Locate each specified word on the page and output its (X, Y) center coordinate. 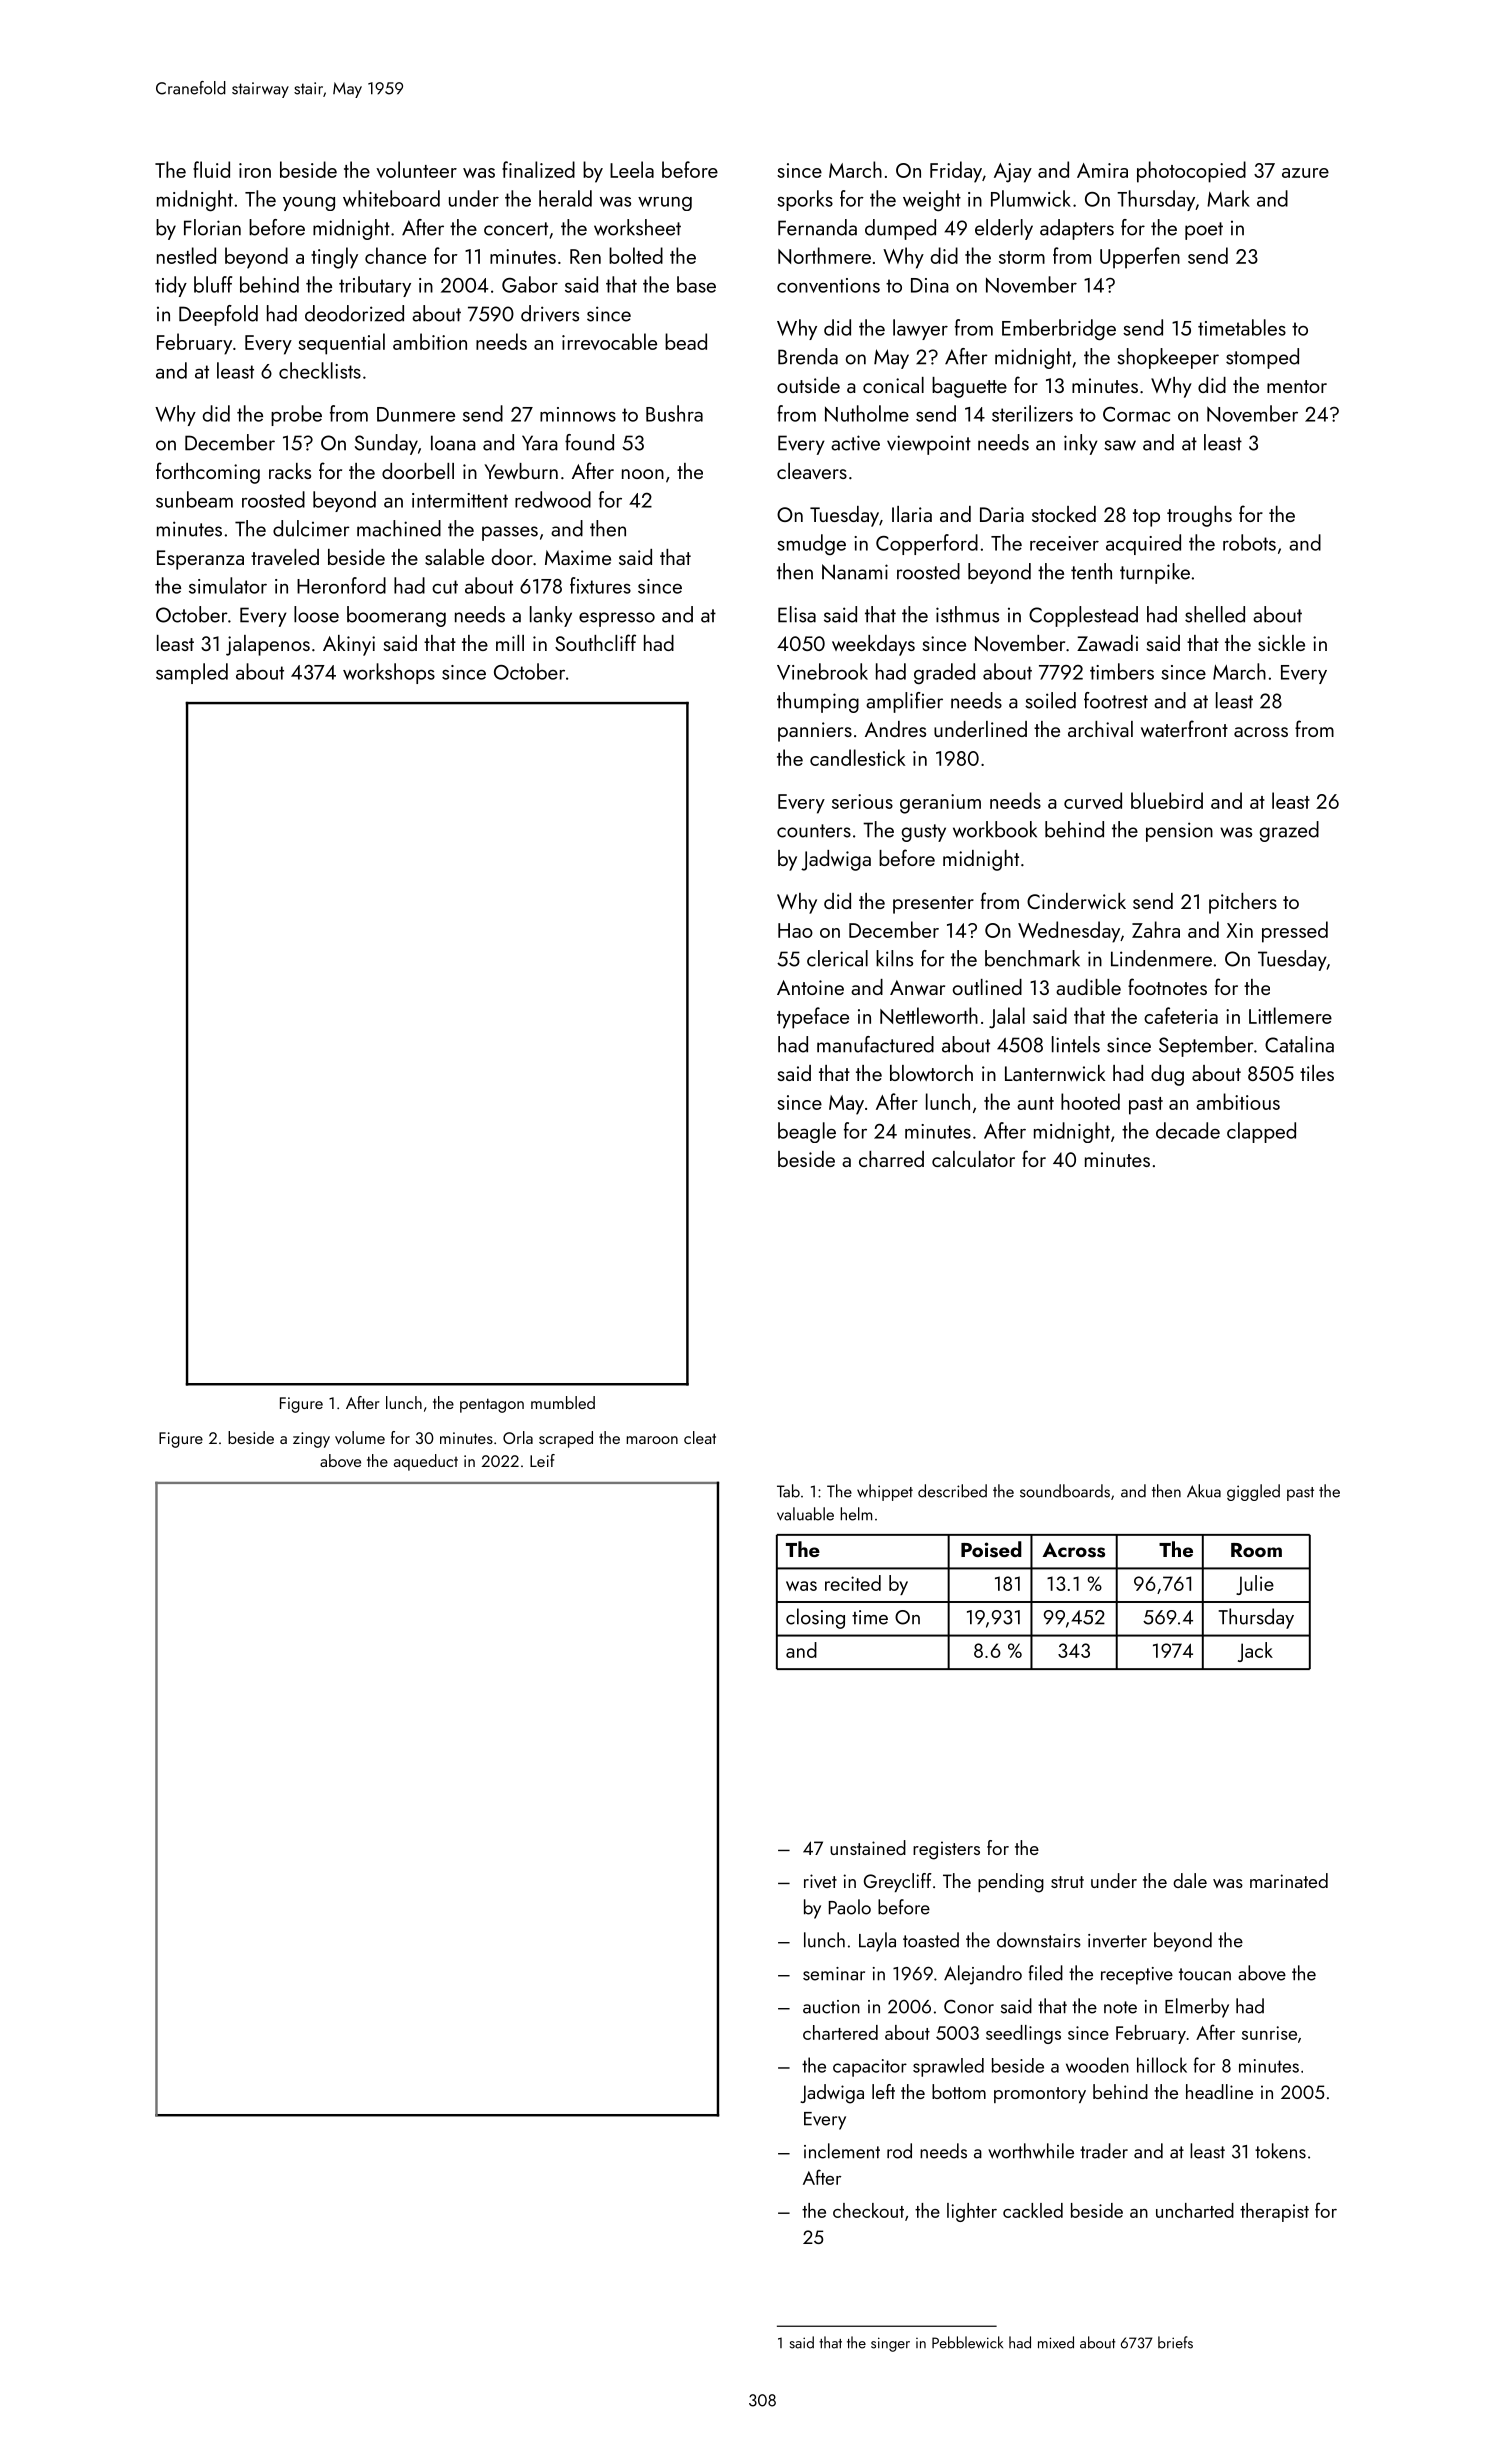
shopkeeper (1168, 358)
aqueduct (426, 1462)
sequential (341, 344)
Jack (1255, 1652)
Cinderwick (1076, 901)
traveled (285, 557)
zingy (311, 1440)
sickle (1281, 643)
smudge (811, 544)
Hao (795, 930)
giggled (1253, 1492)
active (855, 443)
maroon (652, 1440)
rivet (820, 1881)
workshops (389, 673)
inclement (842, 2151)
